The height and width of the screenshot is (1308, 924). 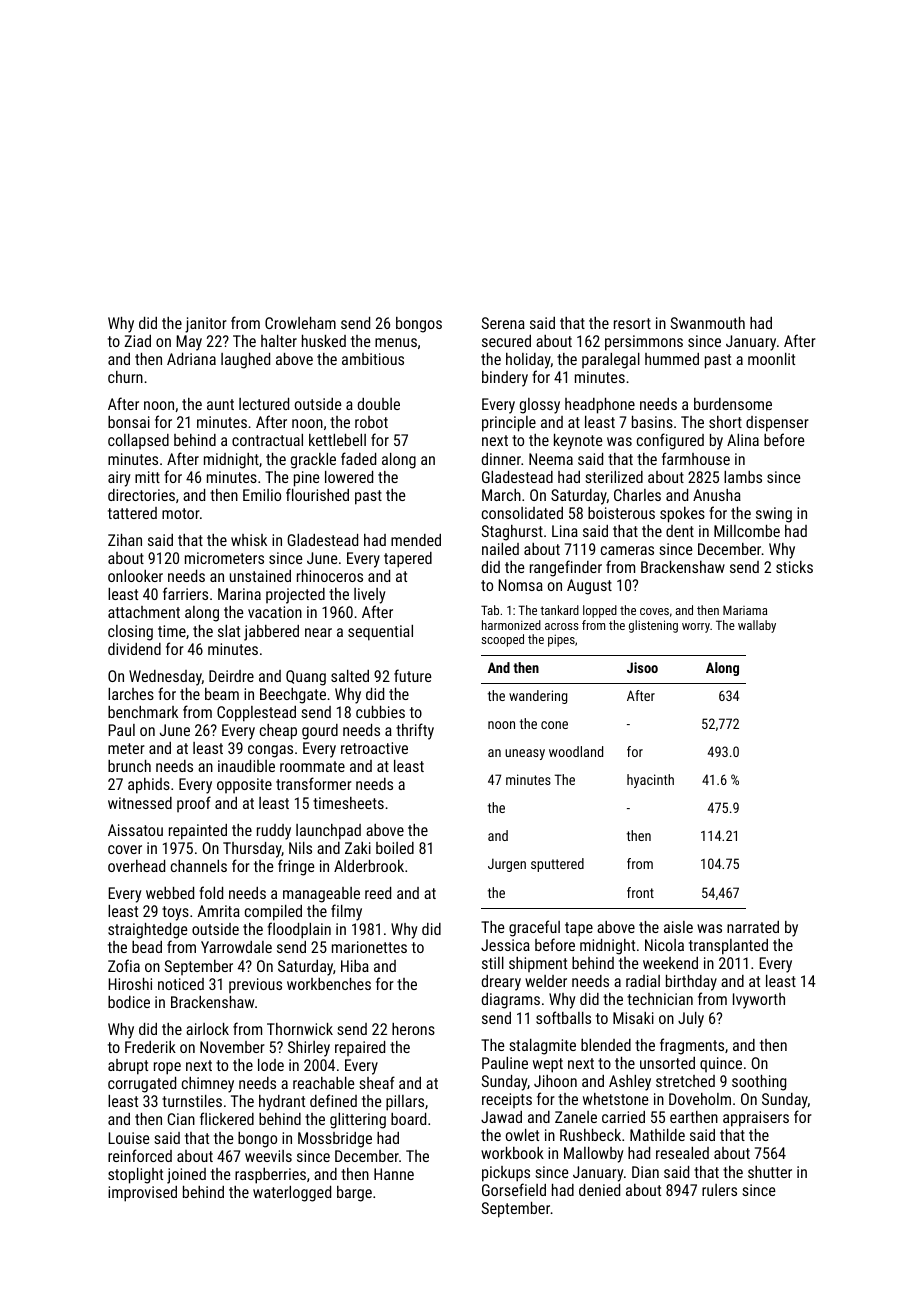 I want to click on menus, so click(x=396, y=342).
